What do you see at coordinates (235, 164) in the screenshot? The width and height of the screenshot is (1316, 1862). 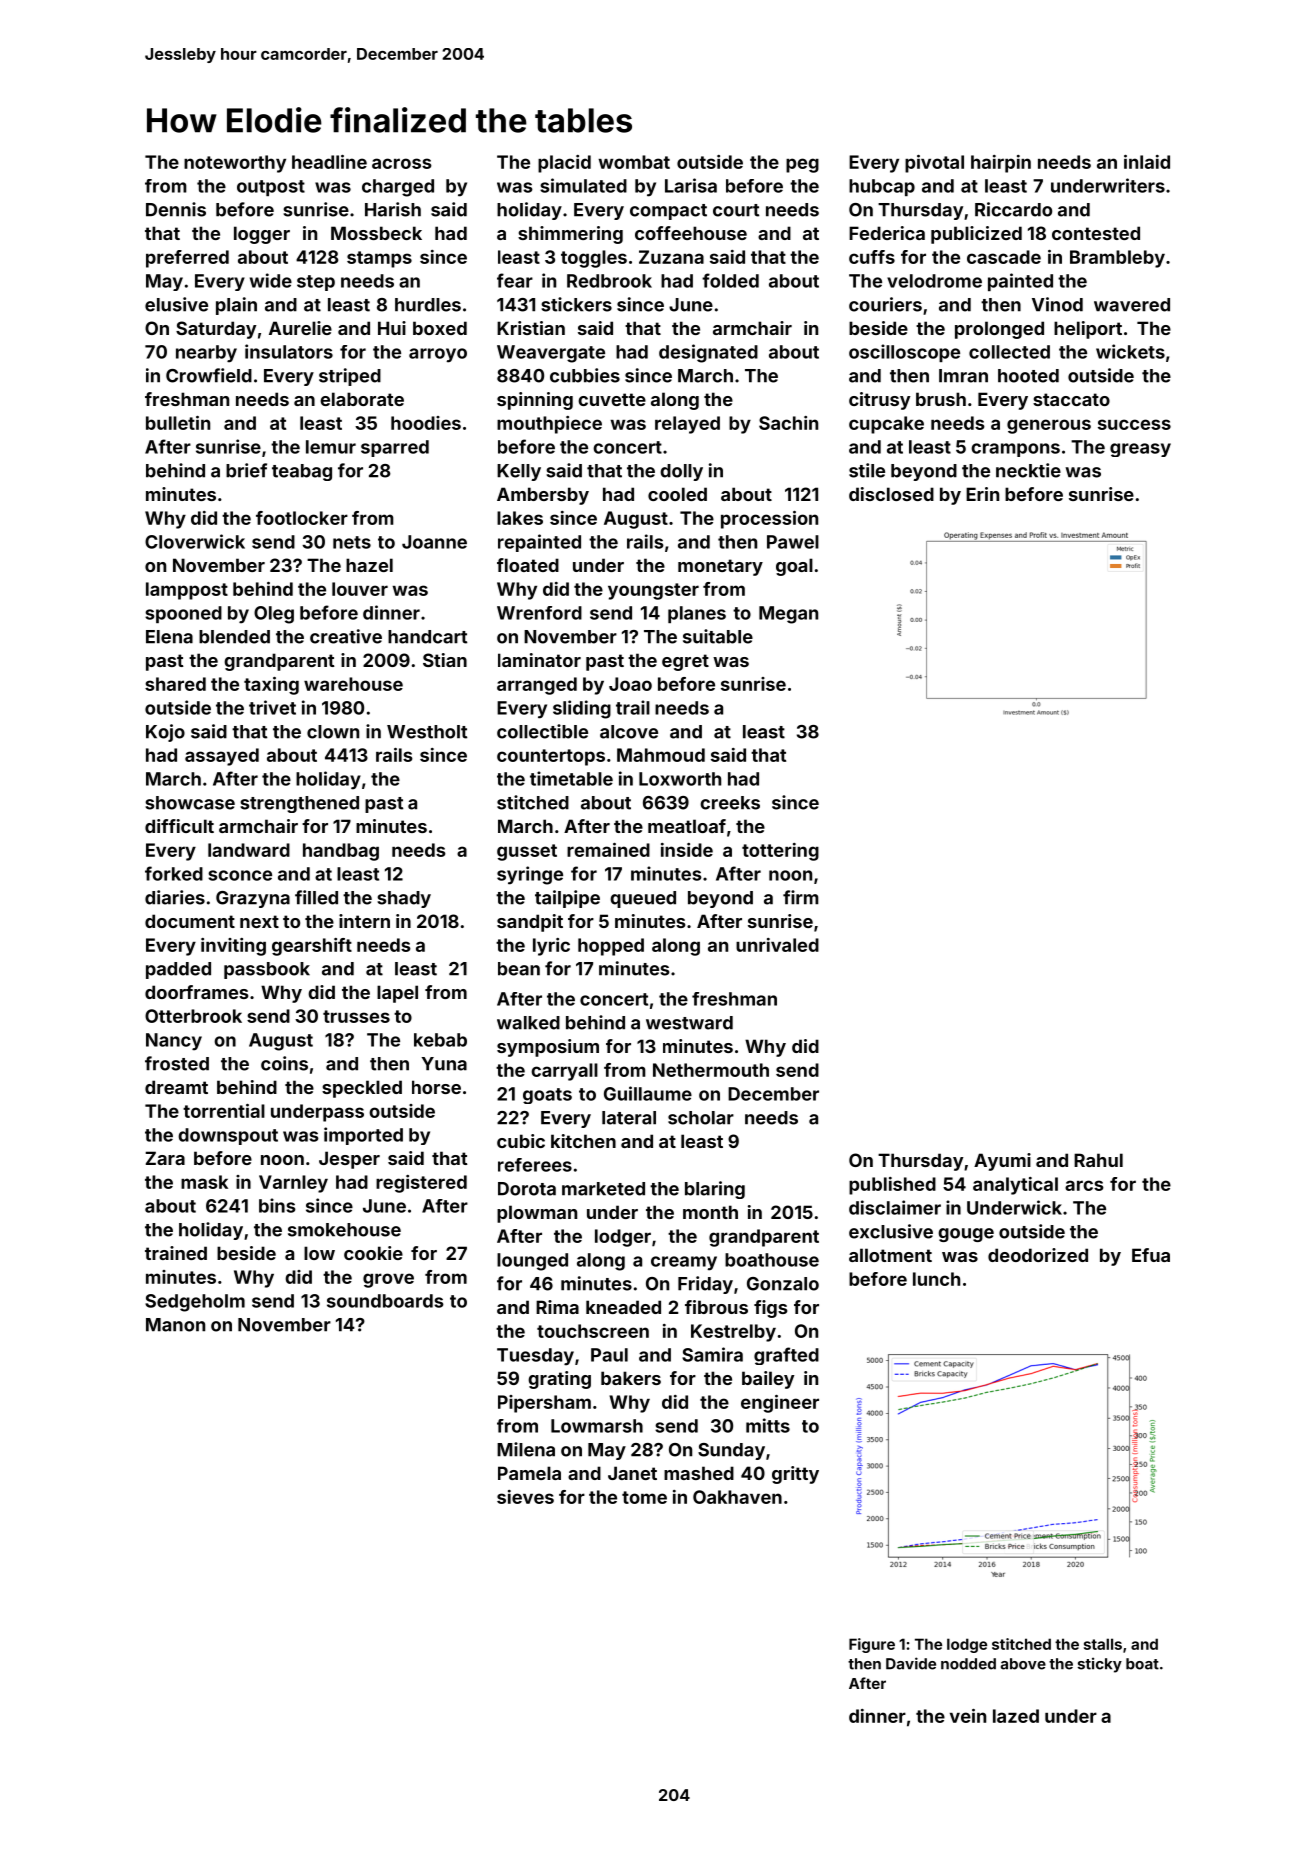 I see `noteworthy` at bounding box center [235, 164].
